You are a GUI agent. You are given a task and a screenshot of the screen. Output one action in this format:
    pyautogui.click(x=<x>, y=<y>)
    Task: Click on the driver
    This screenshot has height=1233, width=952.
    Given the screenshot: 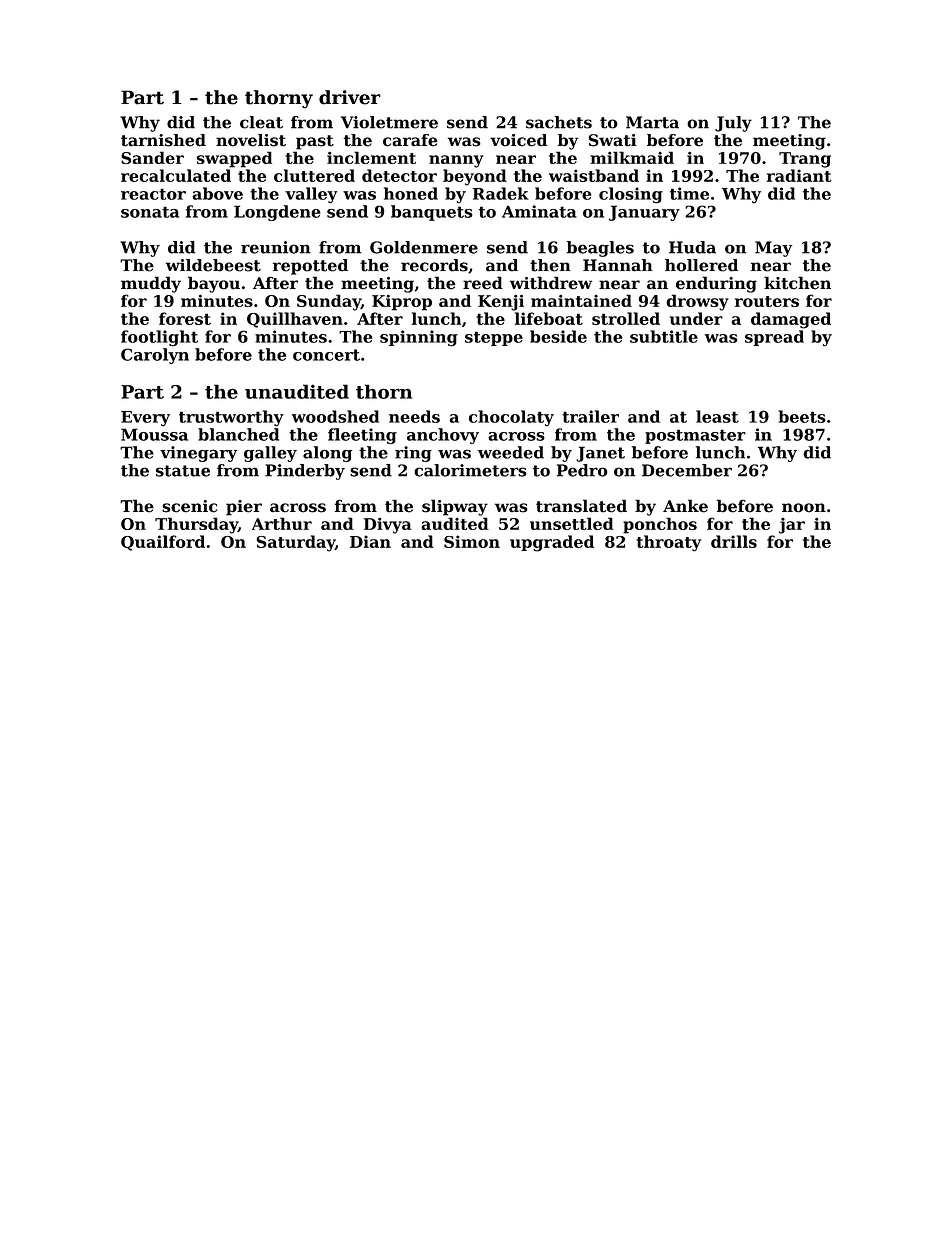 What is the action you would take?
    pyautogui.click(x=350, y=97)
